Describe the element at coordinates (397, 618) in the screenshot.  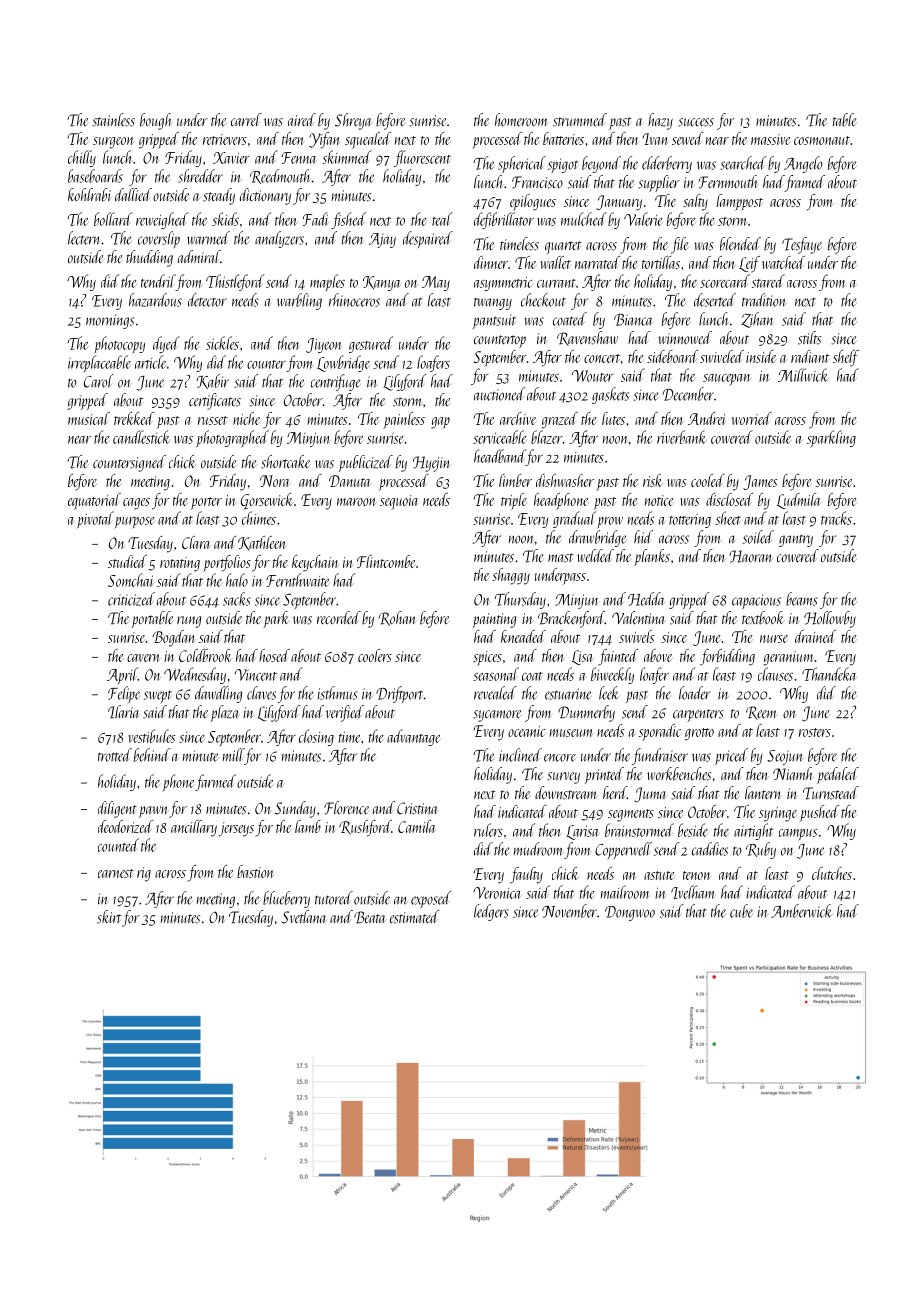
I see `Rohan` at that location.
